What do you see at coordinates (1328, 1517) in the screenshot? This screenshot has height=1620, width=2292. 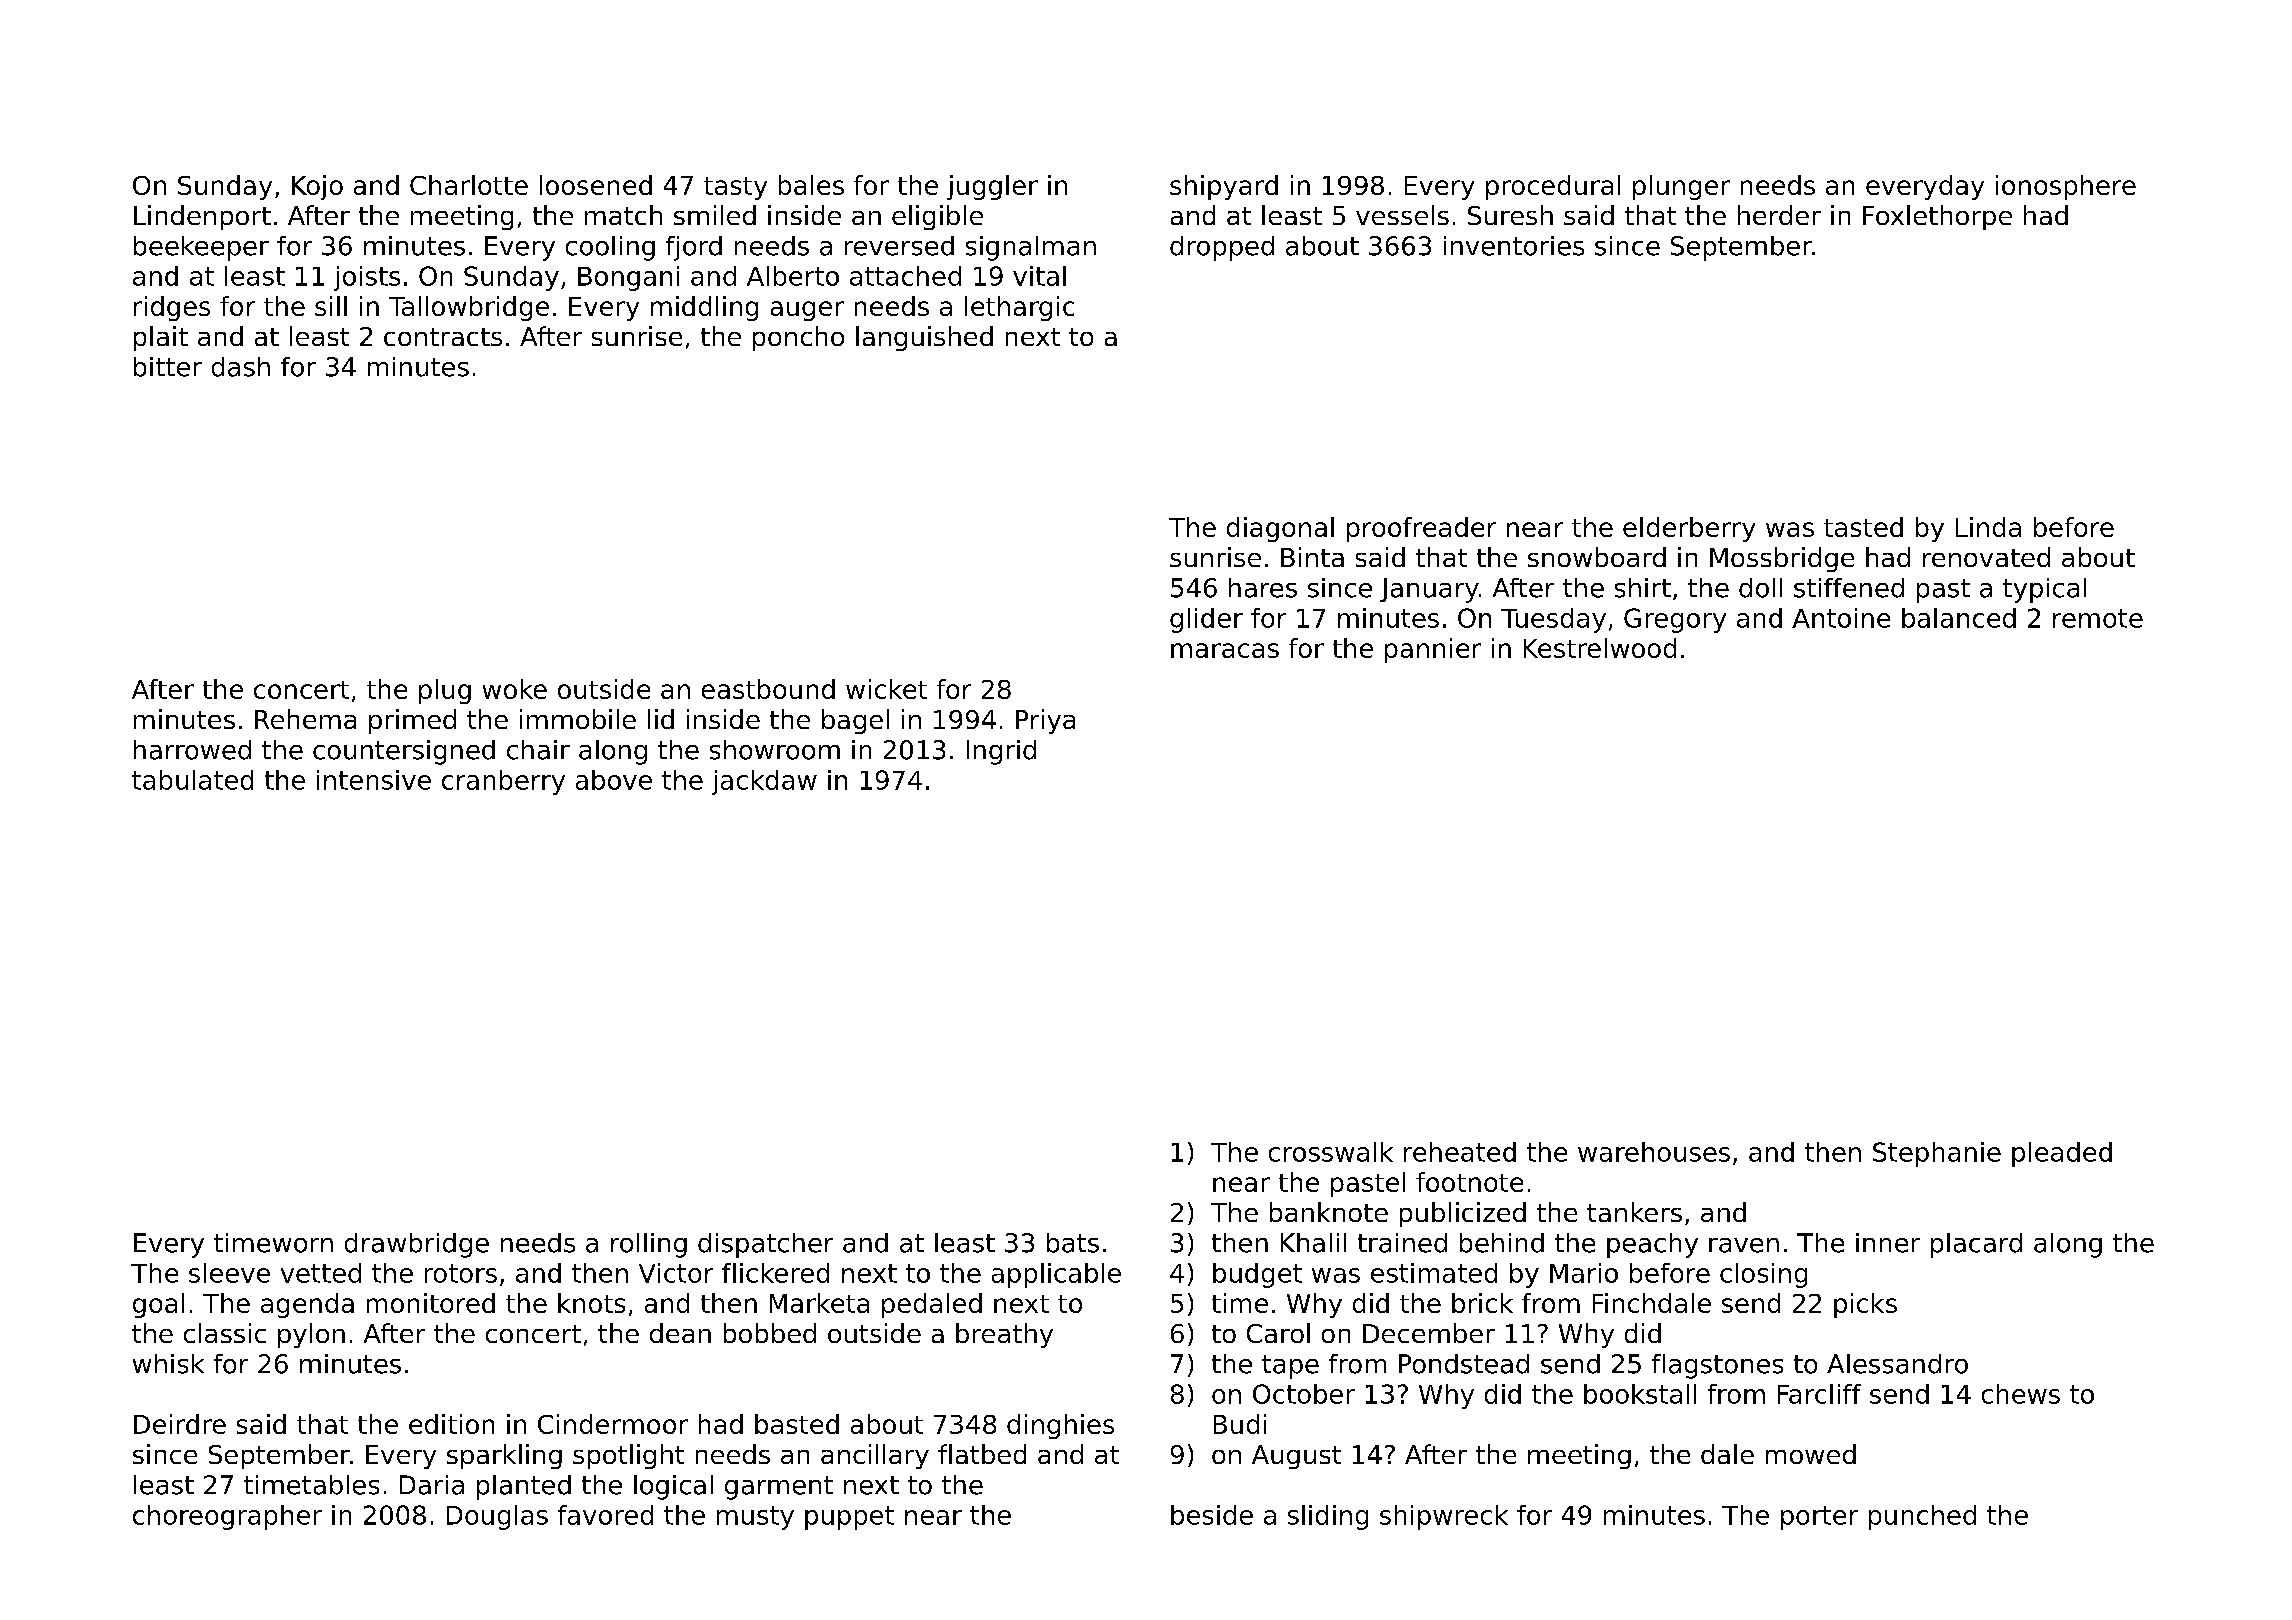 I see `sliding` at bounding box center [1328, 1517].
